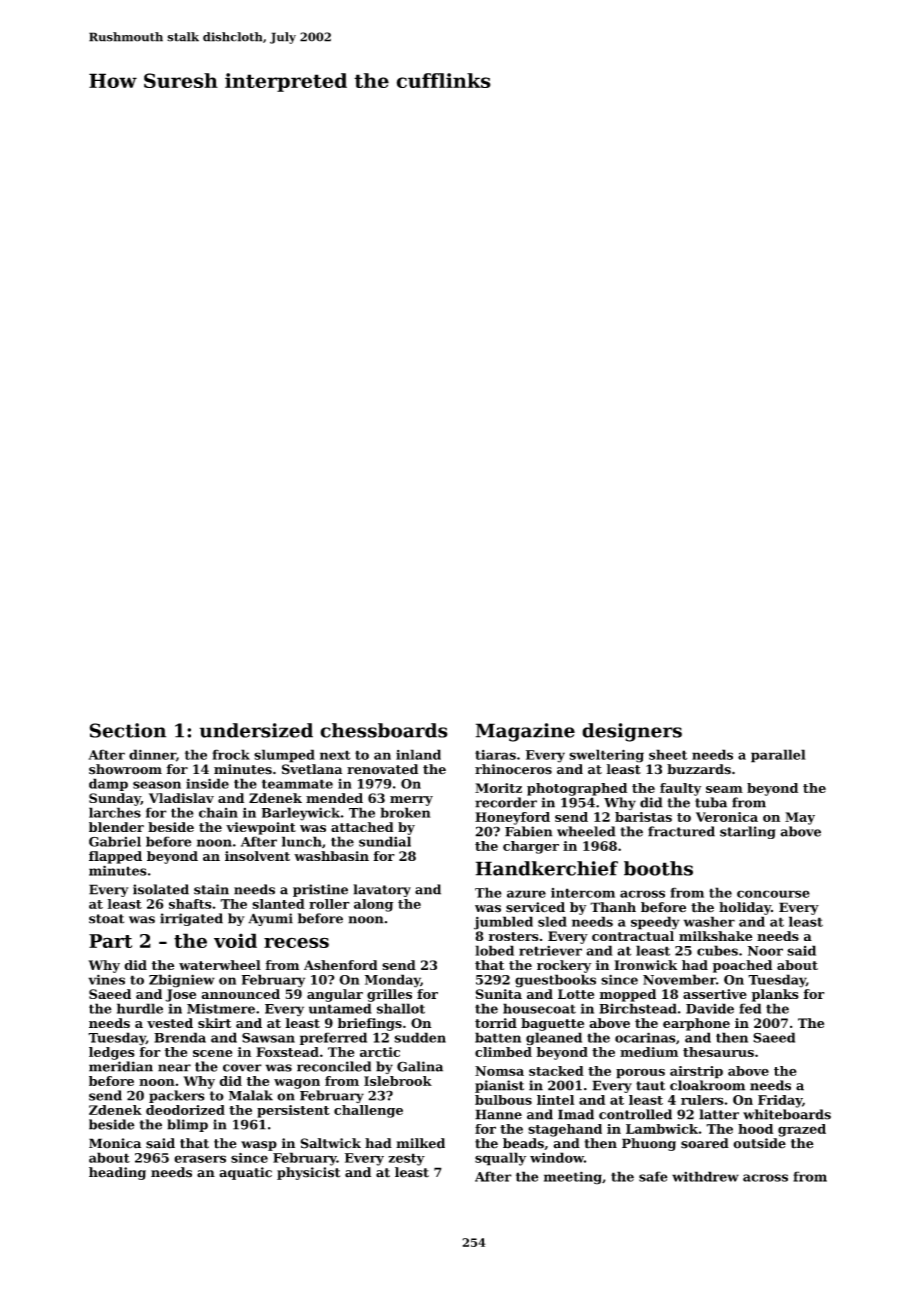 This document has height=1308, width=924. I want to click on Magazine, so click(525, 732).
